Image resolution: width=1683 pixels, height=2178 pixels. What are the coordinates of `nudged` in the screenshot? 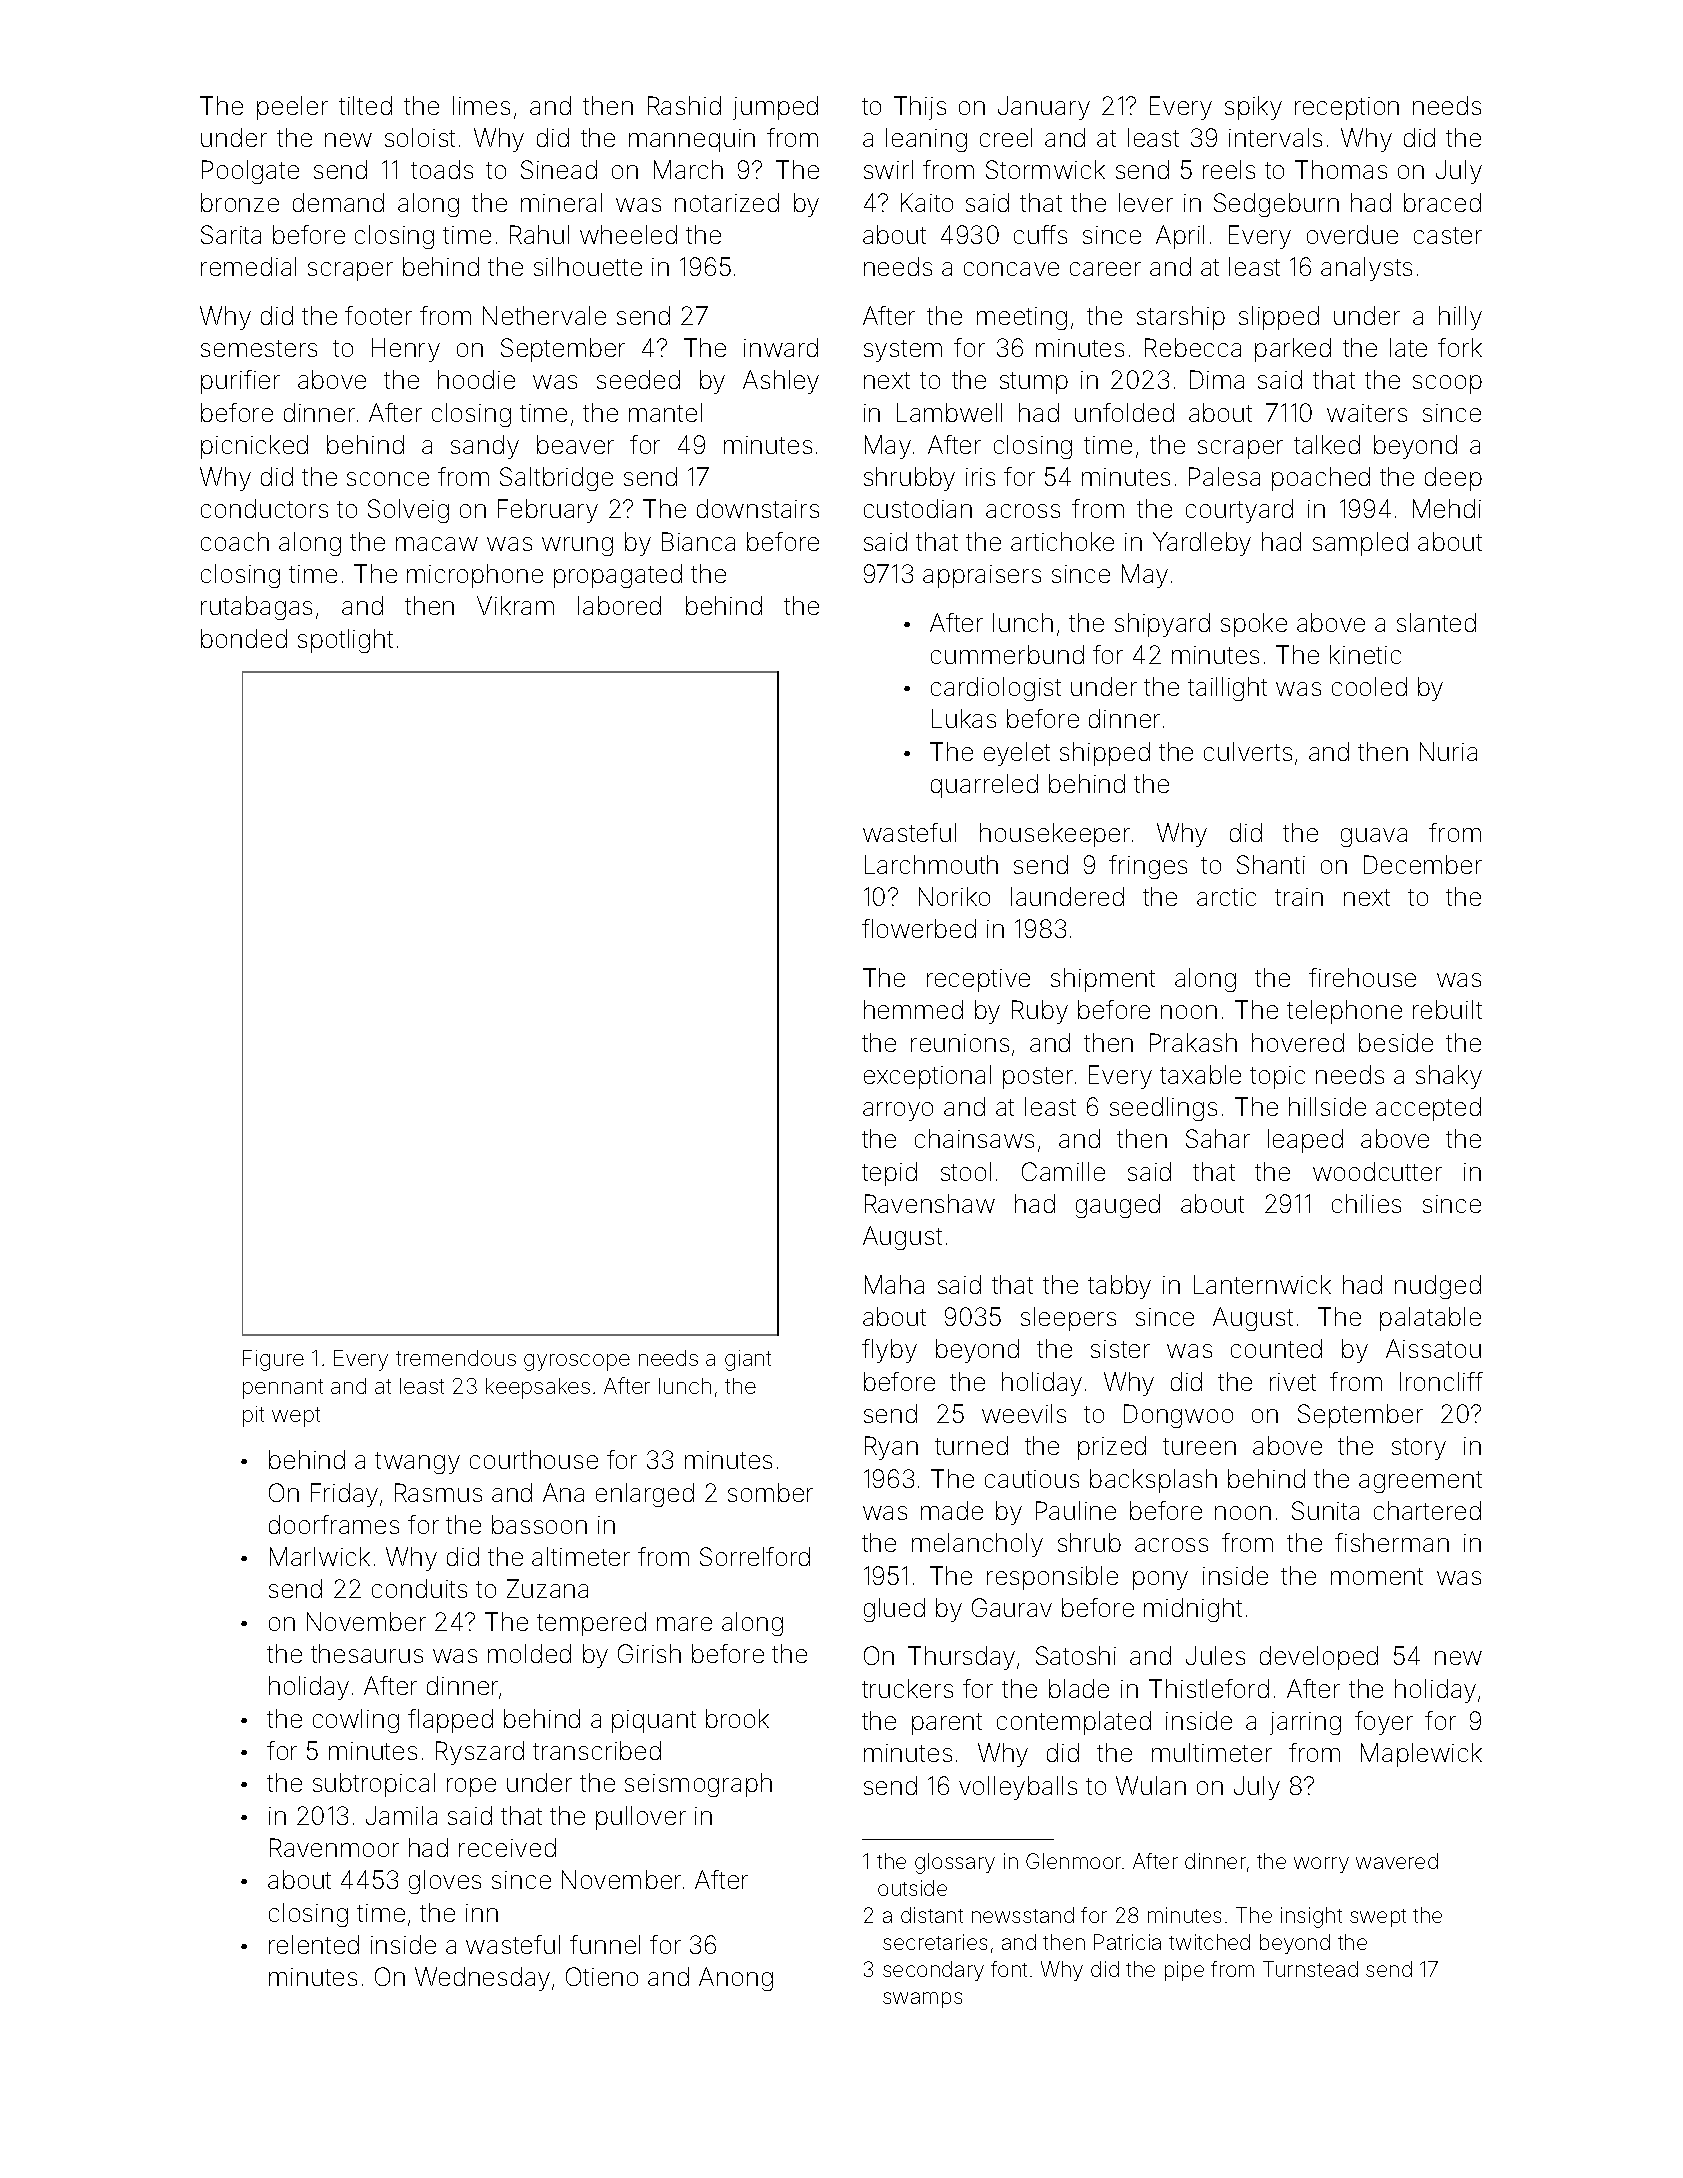 It's located at (1438, 1287).
